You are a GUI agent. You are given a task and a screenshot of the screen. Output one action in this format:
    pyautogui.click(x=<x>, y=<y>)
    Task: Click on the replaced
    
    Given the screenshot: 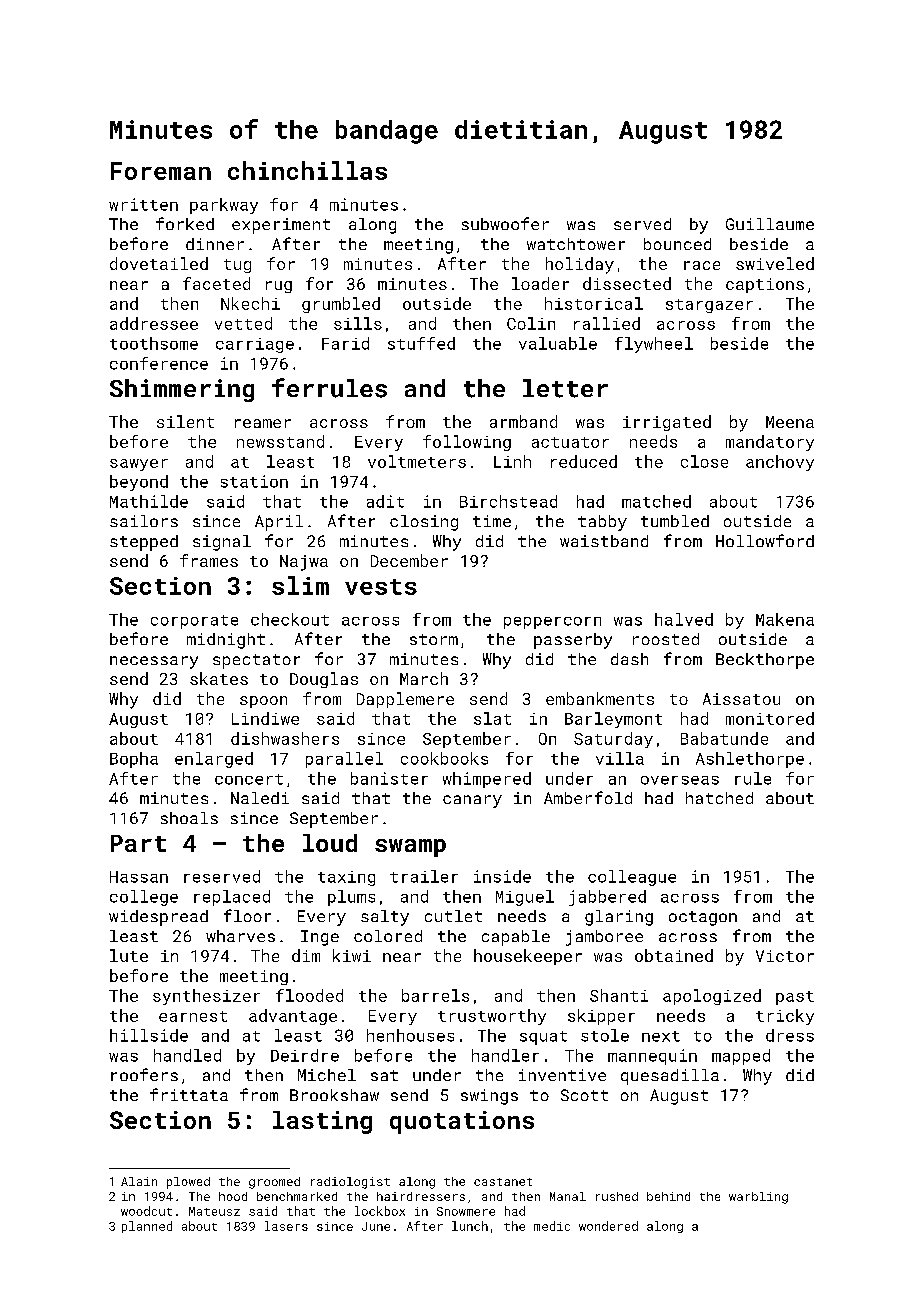 What is the action you would take?
    pyautogui.click(x=232, y=898)
